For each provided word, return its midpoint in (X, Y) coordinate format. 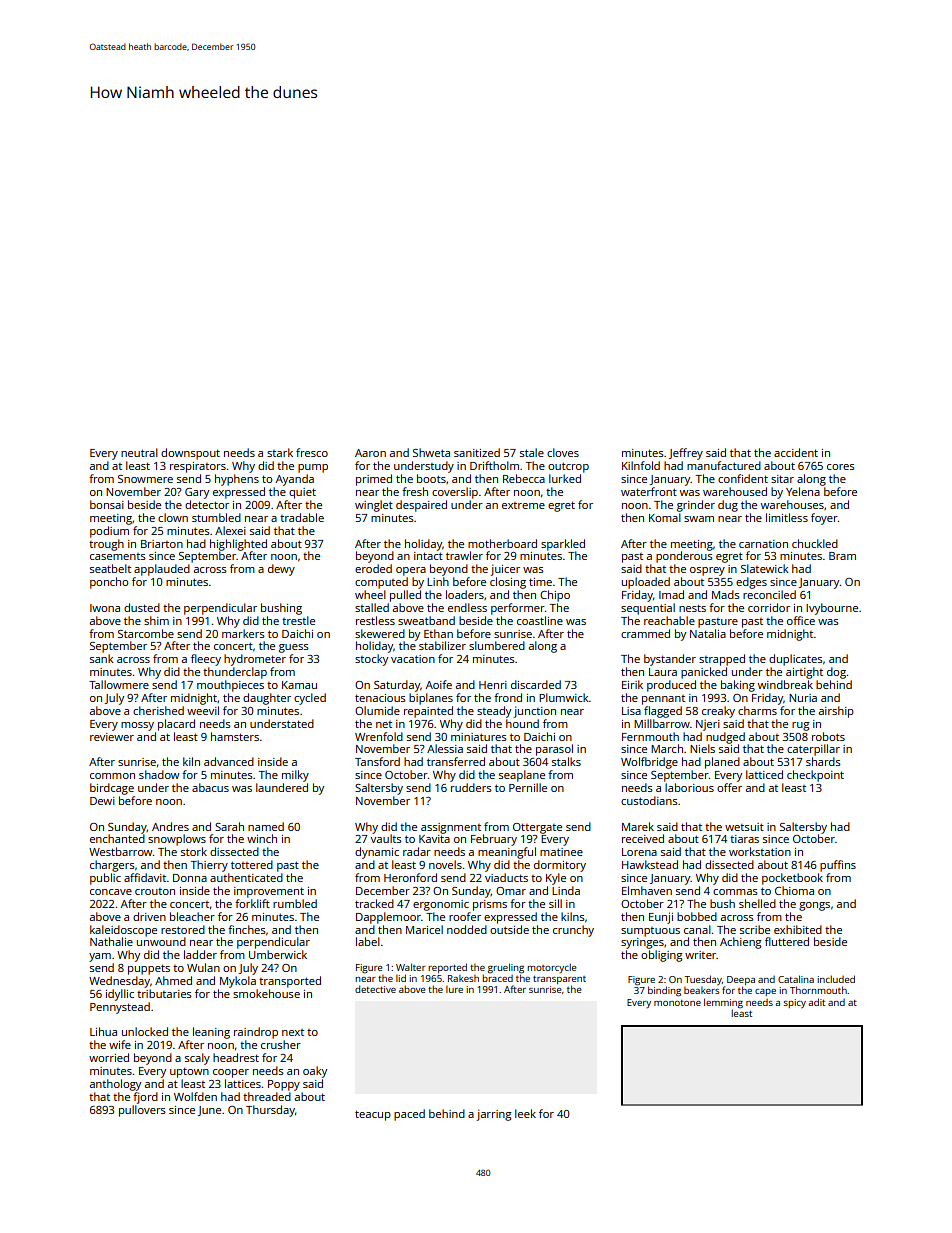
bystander (670, 660)
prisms (490, 905)
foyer (824, 519)
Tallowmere (119, 684)
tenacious (380, 698)
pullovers (142, 1111)
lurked (565, 478)
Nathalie (111, 941)
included (836, 979)
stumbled (216, 517)
